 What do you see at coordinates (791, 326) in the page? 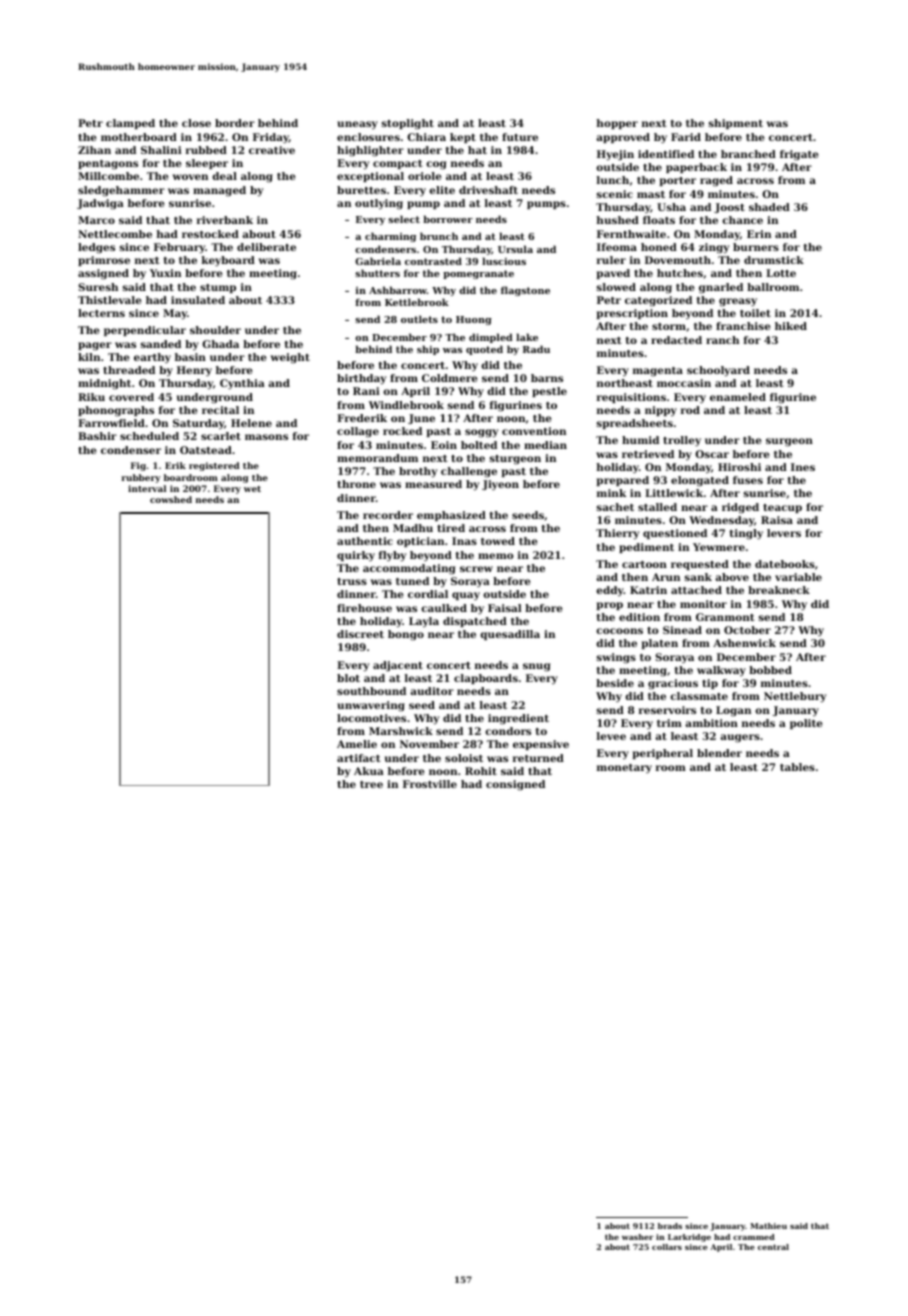
I see `hiked` at bounding box center [791, 326].
